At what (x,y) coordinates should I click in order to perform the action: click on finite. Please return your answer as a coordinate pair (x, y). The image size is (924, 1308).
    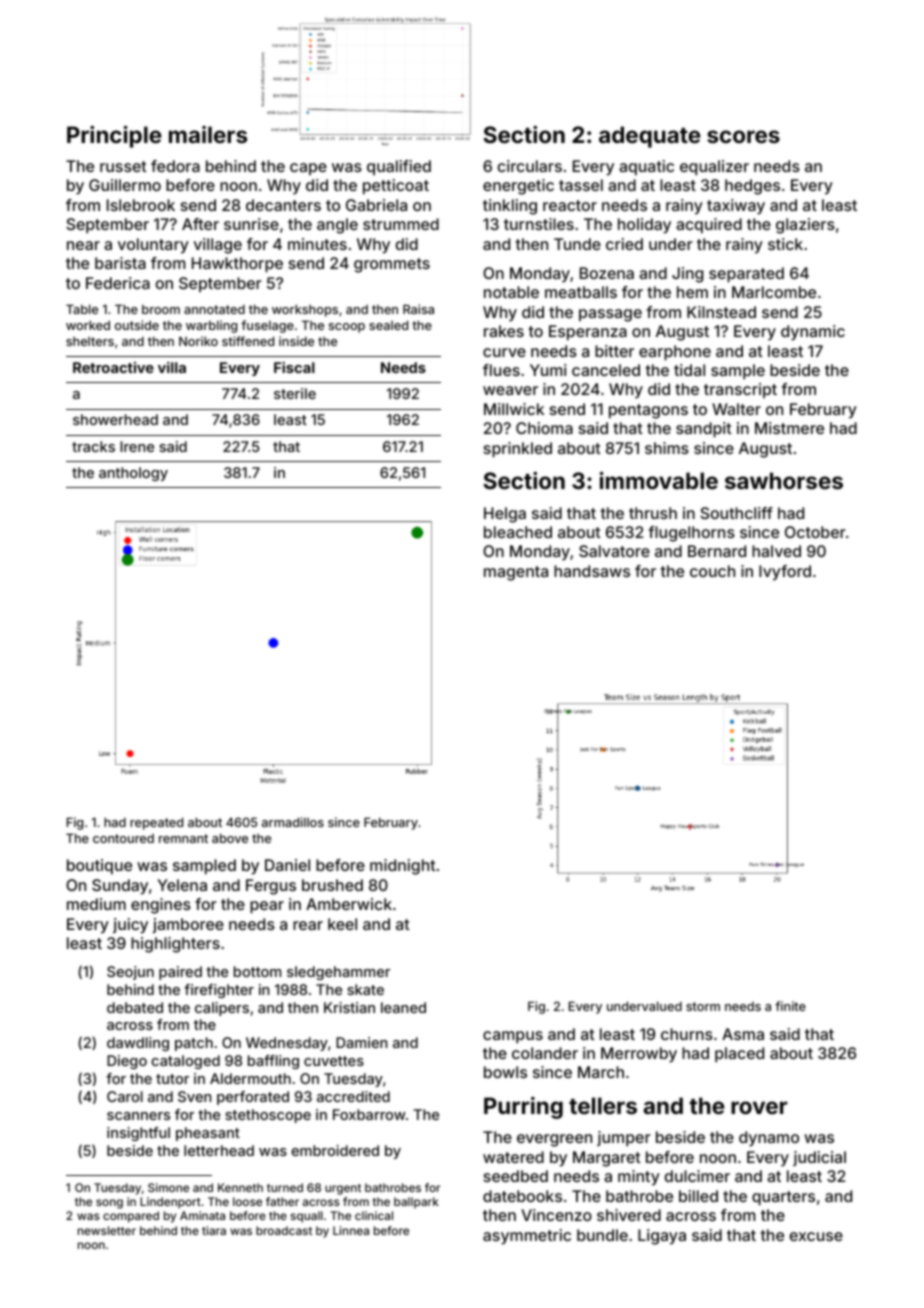
    Looking at the image, I should click on (790, 1006).
